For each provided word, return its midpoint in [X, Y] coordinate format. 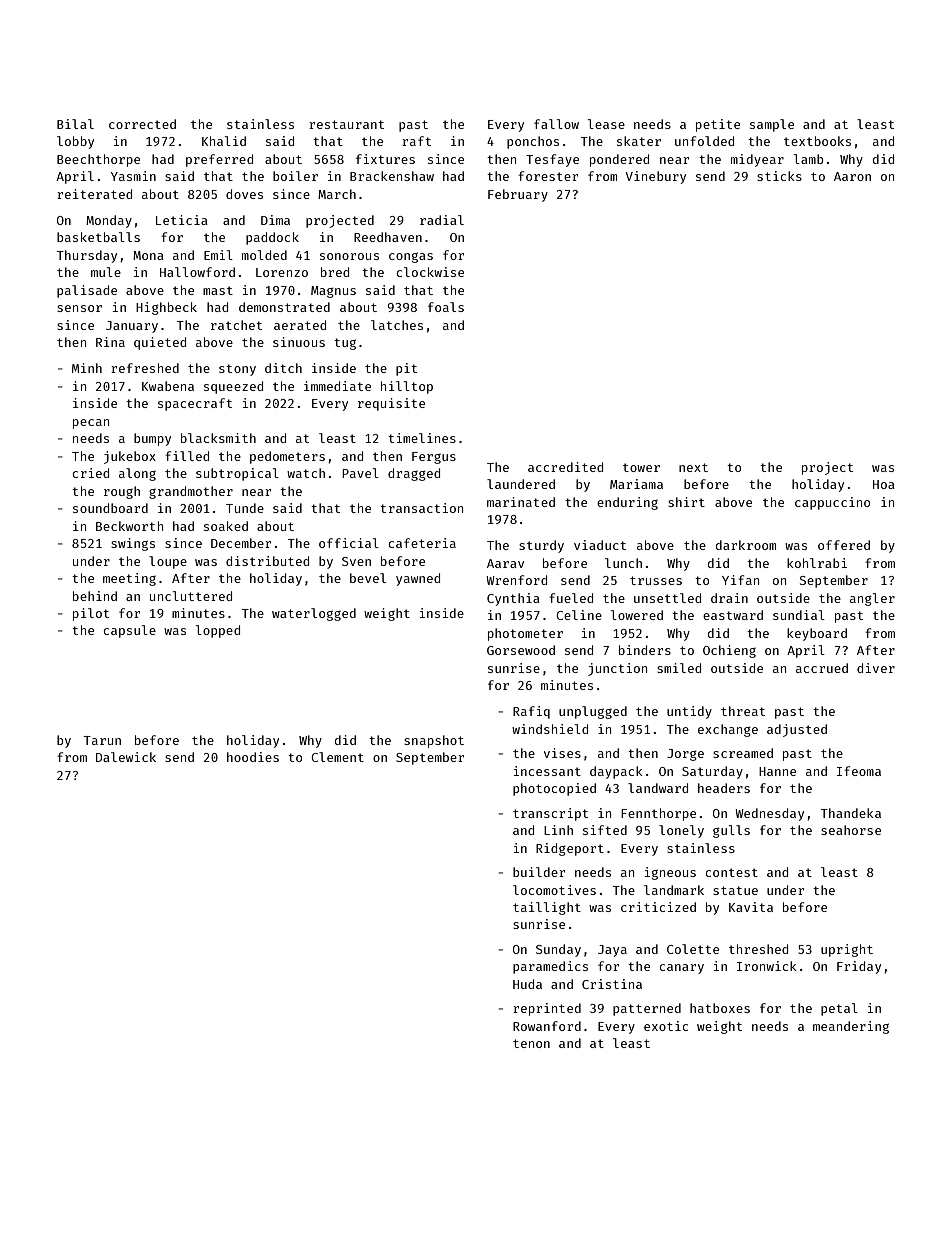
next [693, 467]
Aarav [505, 563]
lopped [218, 631]
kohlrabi [817, 563]
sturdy [541, 546]
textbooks [817, 141]
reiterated [94, 194]
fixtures [385, 159]
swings [133, 544]
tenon [531, 1043]
